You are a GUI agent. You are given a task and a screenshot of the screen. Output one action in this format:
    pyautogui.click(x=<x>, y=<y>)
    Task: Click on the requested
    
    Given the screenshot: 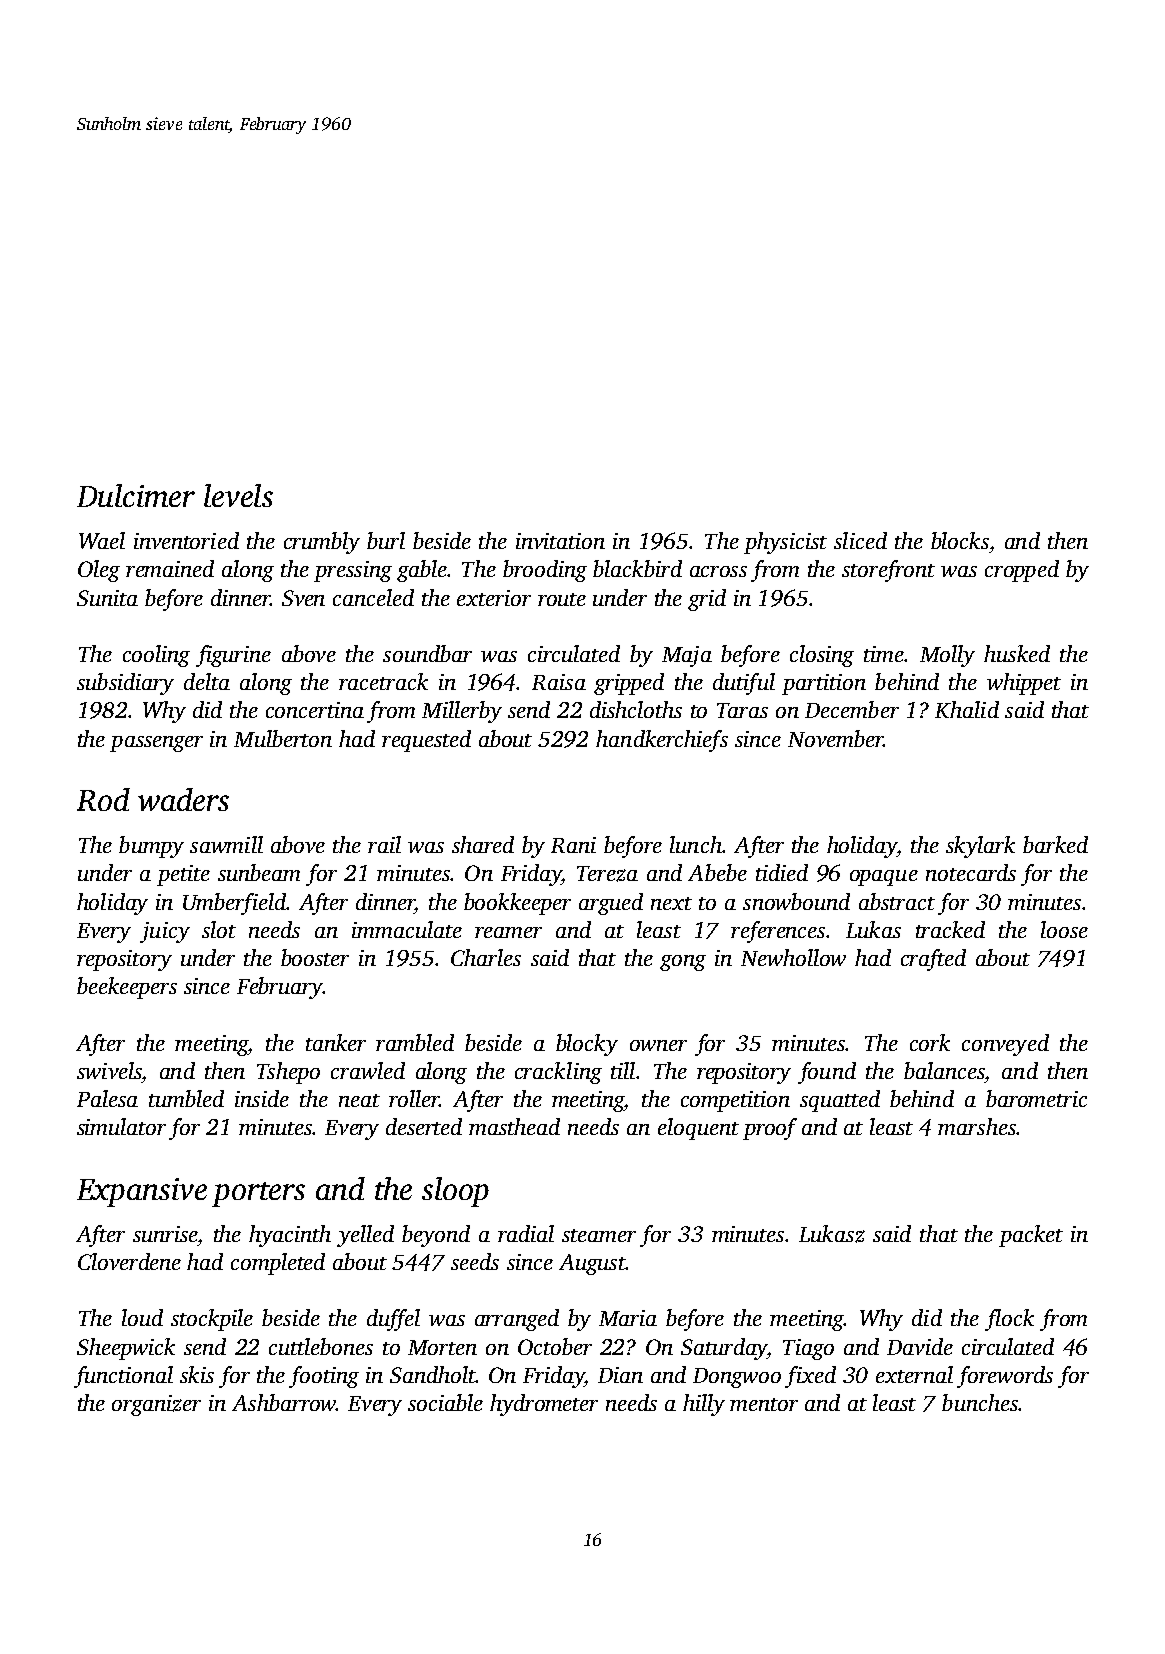 What is the action you would take?
    pyautogui.click(x=426, y=741)
